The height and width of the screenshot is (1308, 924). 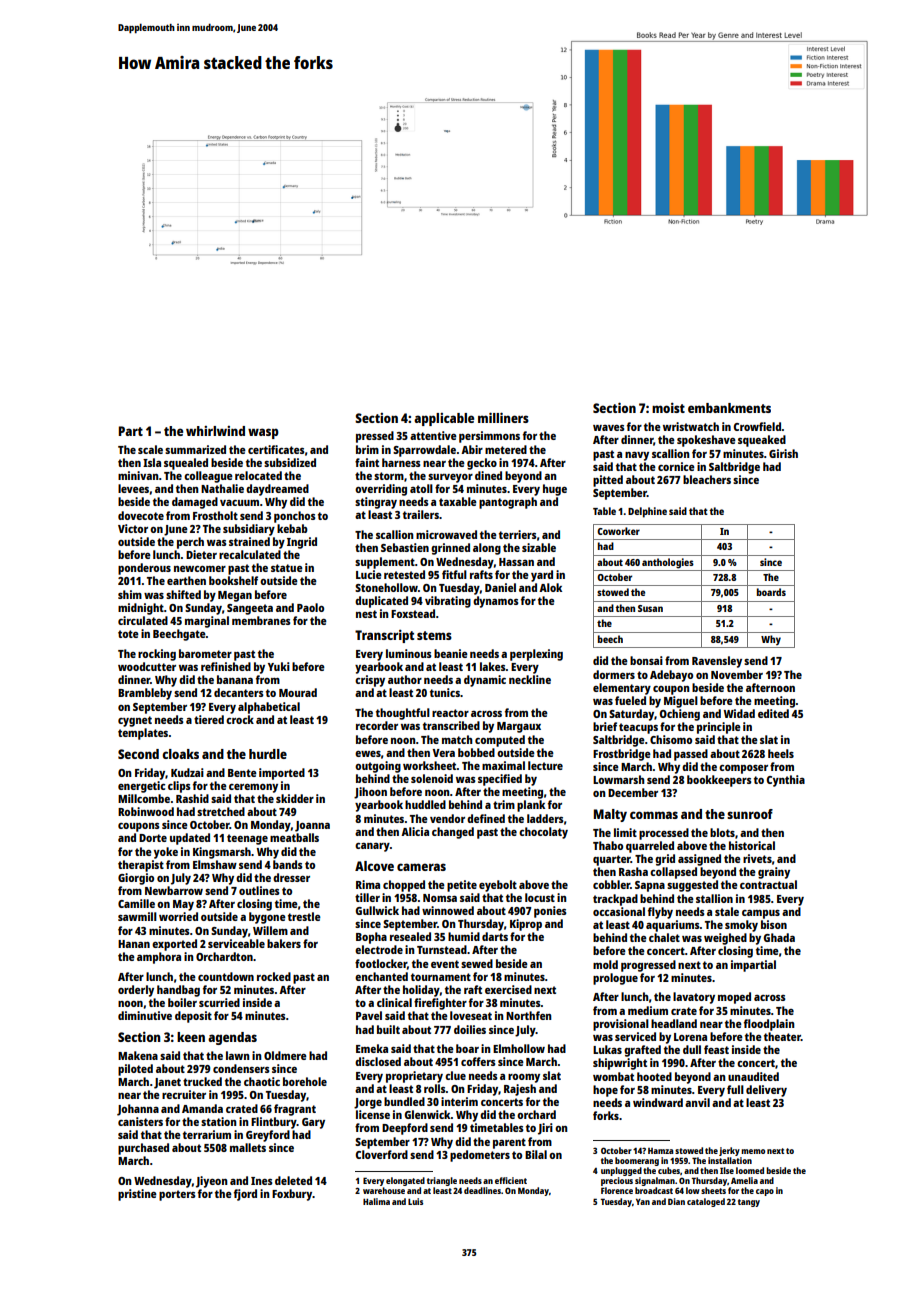 What do you see at coordinates (524, 1078) in the screenshot?
I see `roomy` at bounding box center [524, 1078].
